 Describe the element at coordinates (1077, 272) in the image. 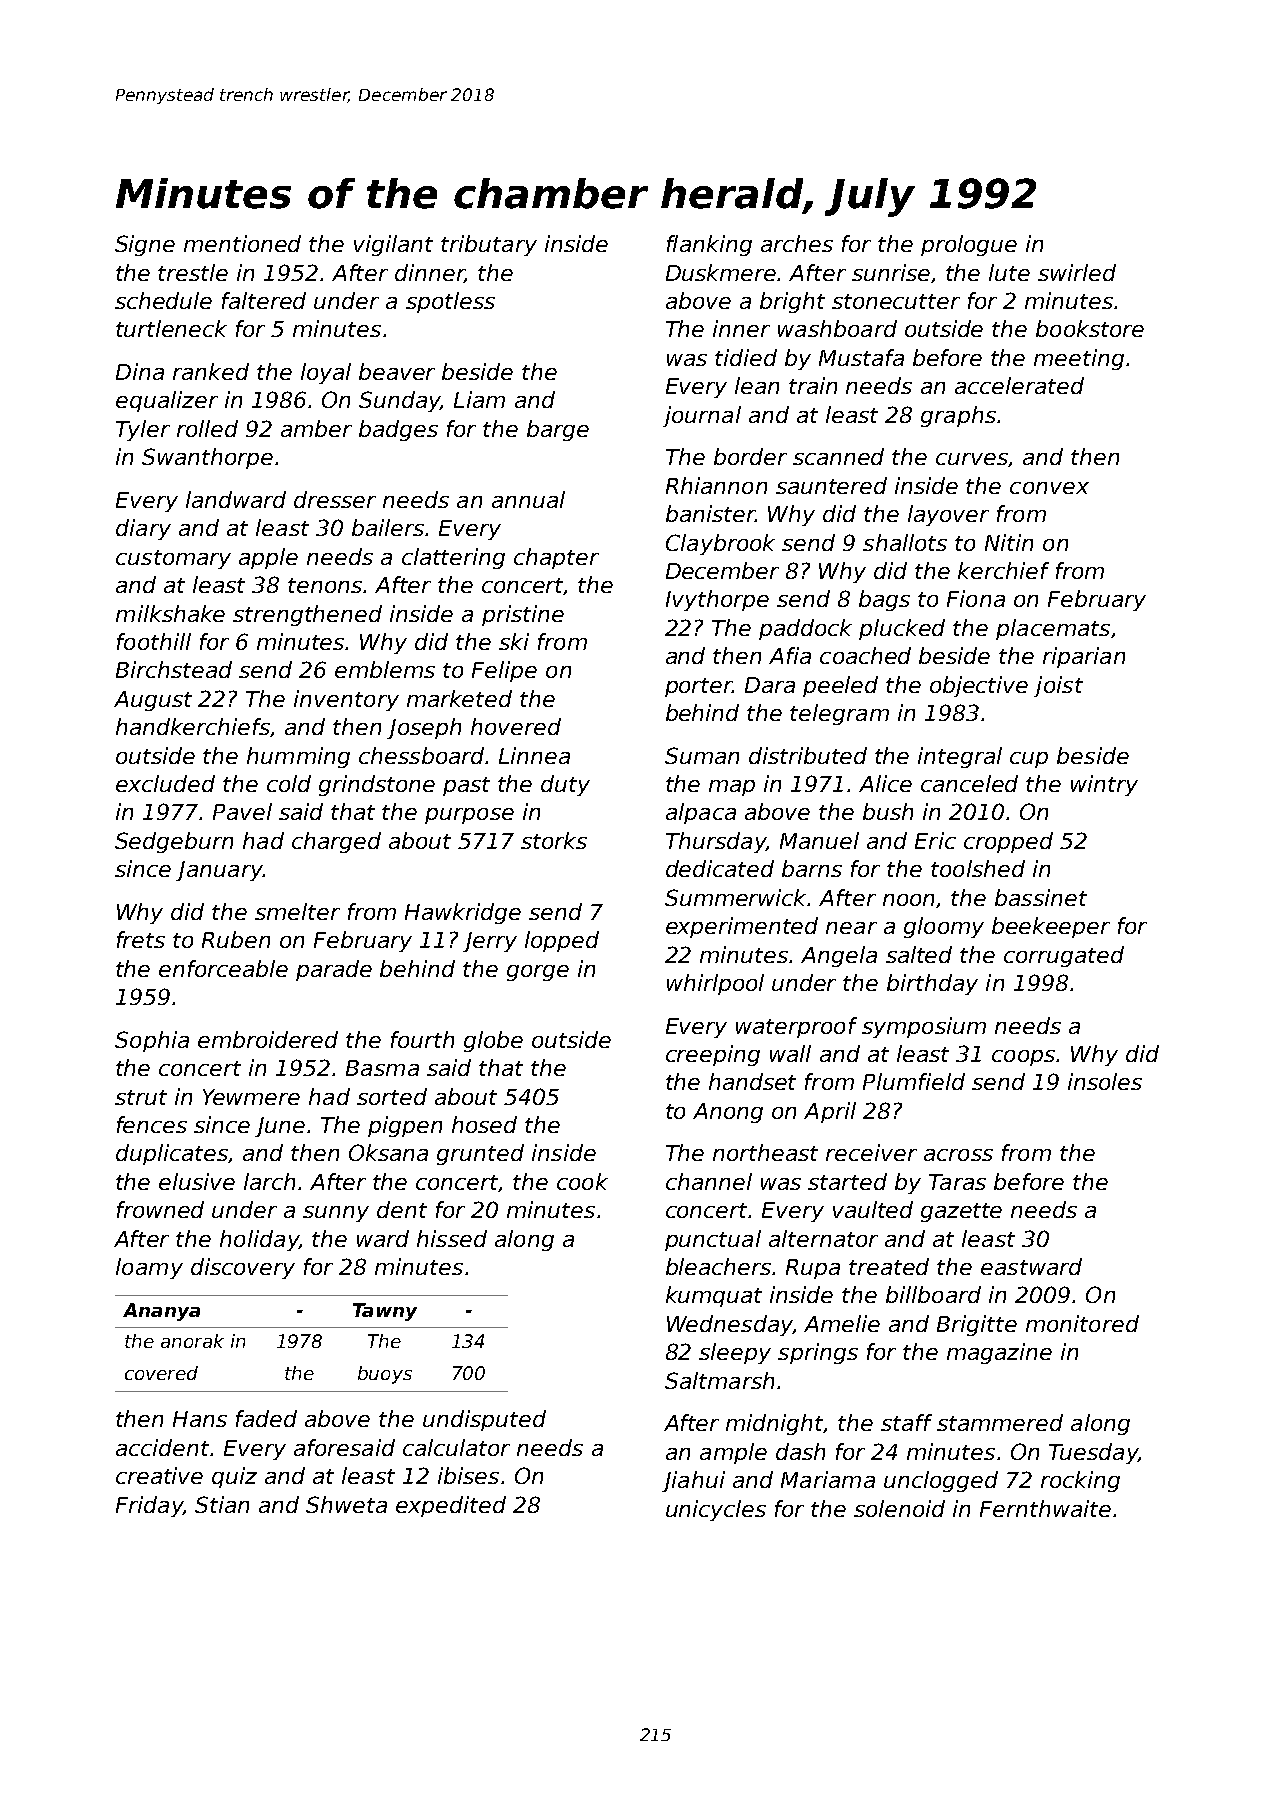

I see `swirled` at that location.
